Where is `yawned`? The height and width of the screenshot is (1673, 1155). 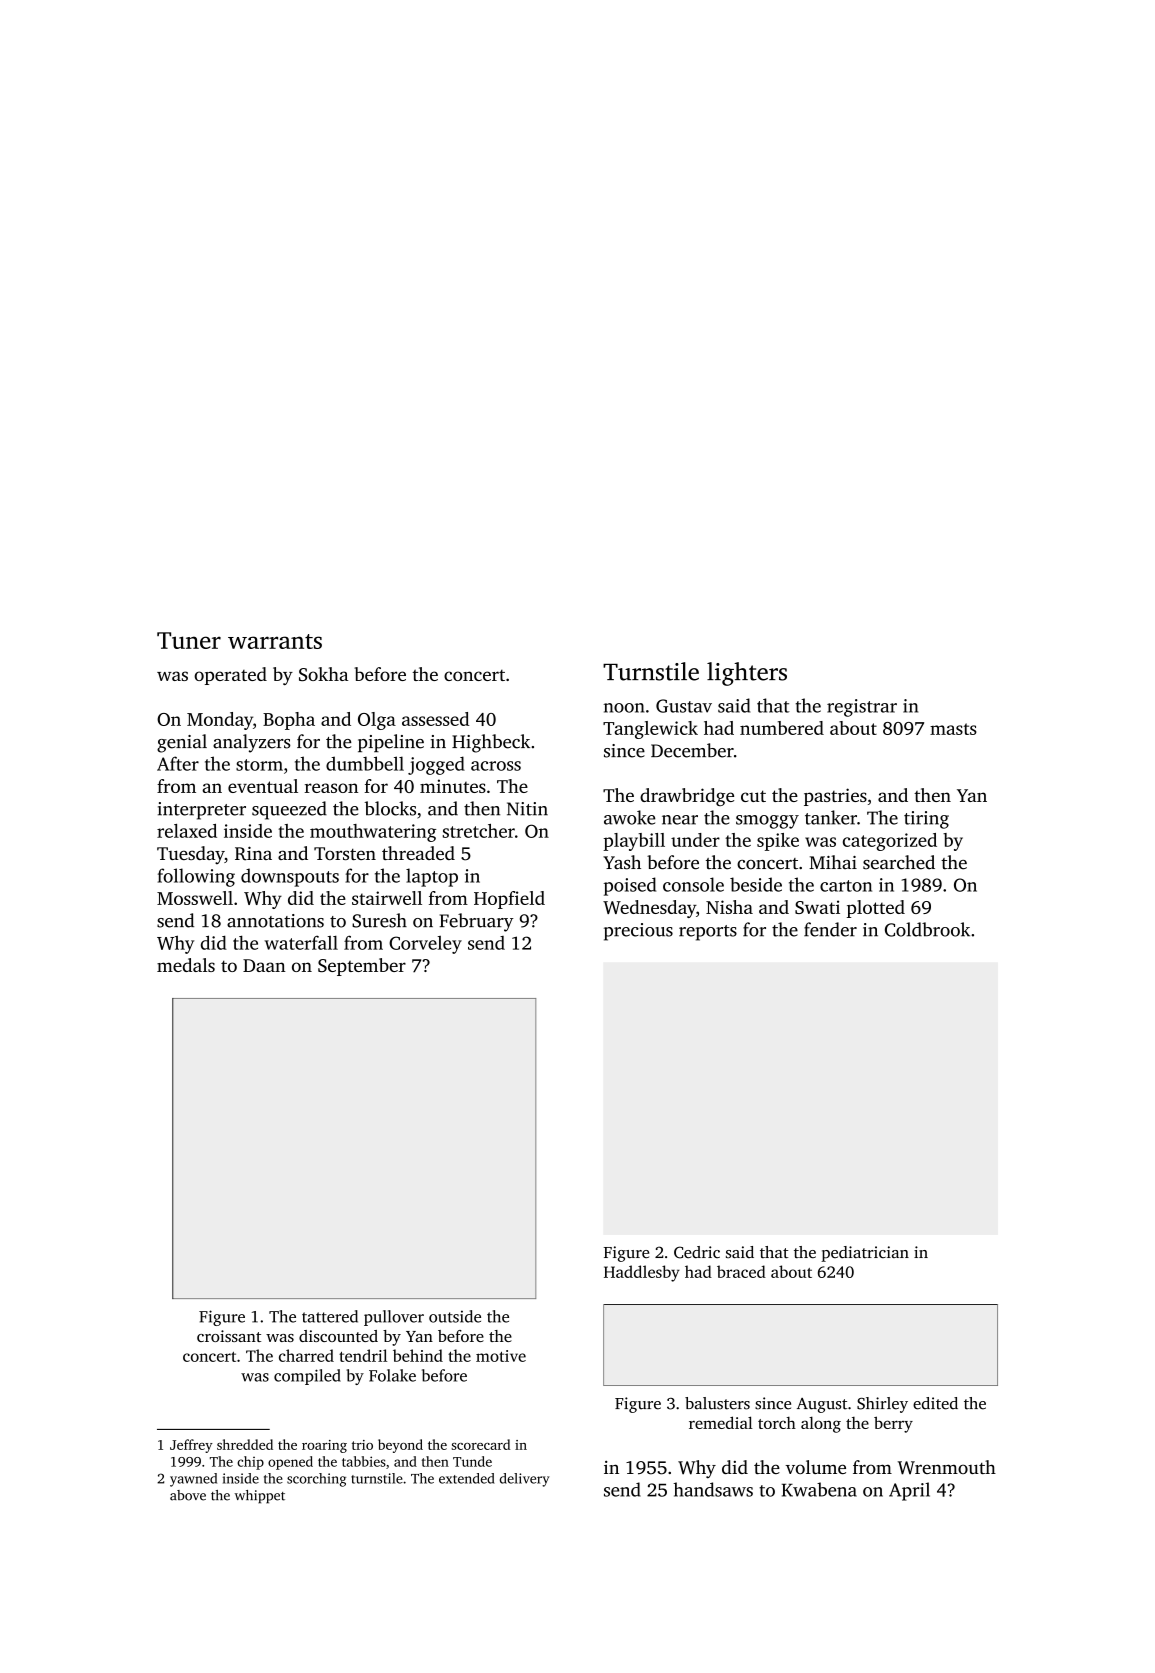 yawned is located at coordinates (193, 1480).
